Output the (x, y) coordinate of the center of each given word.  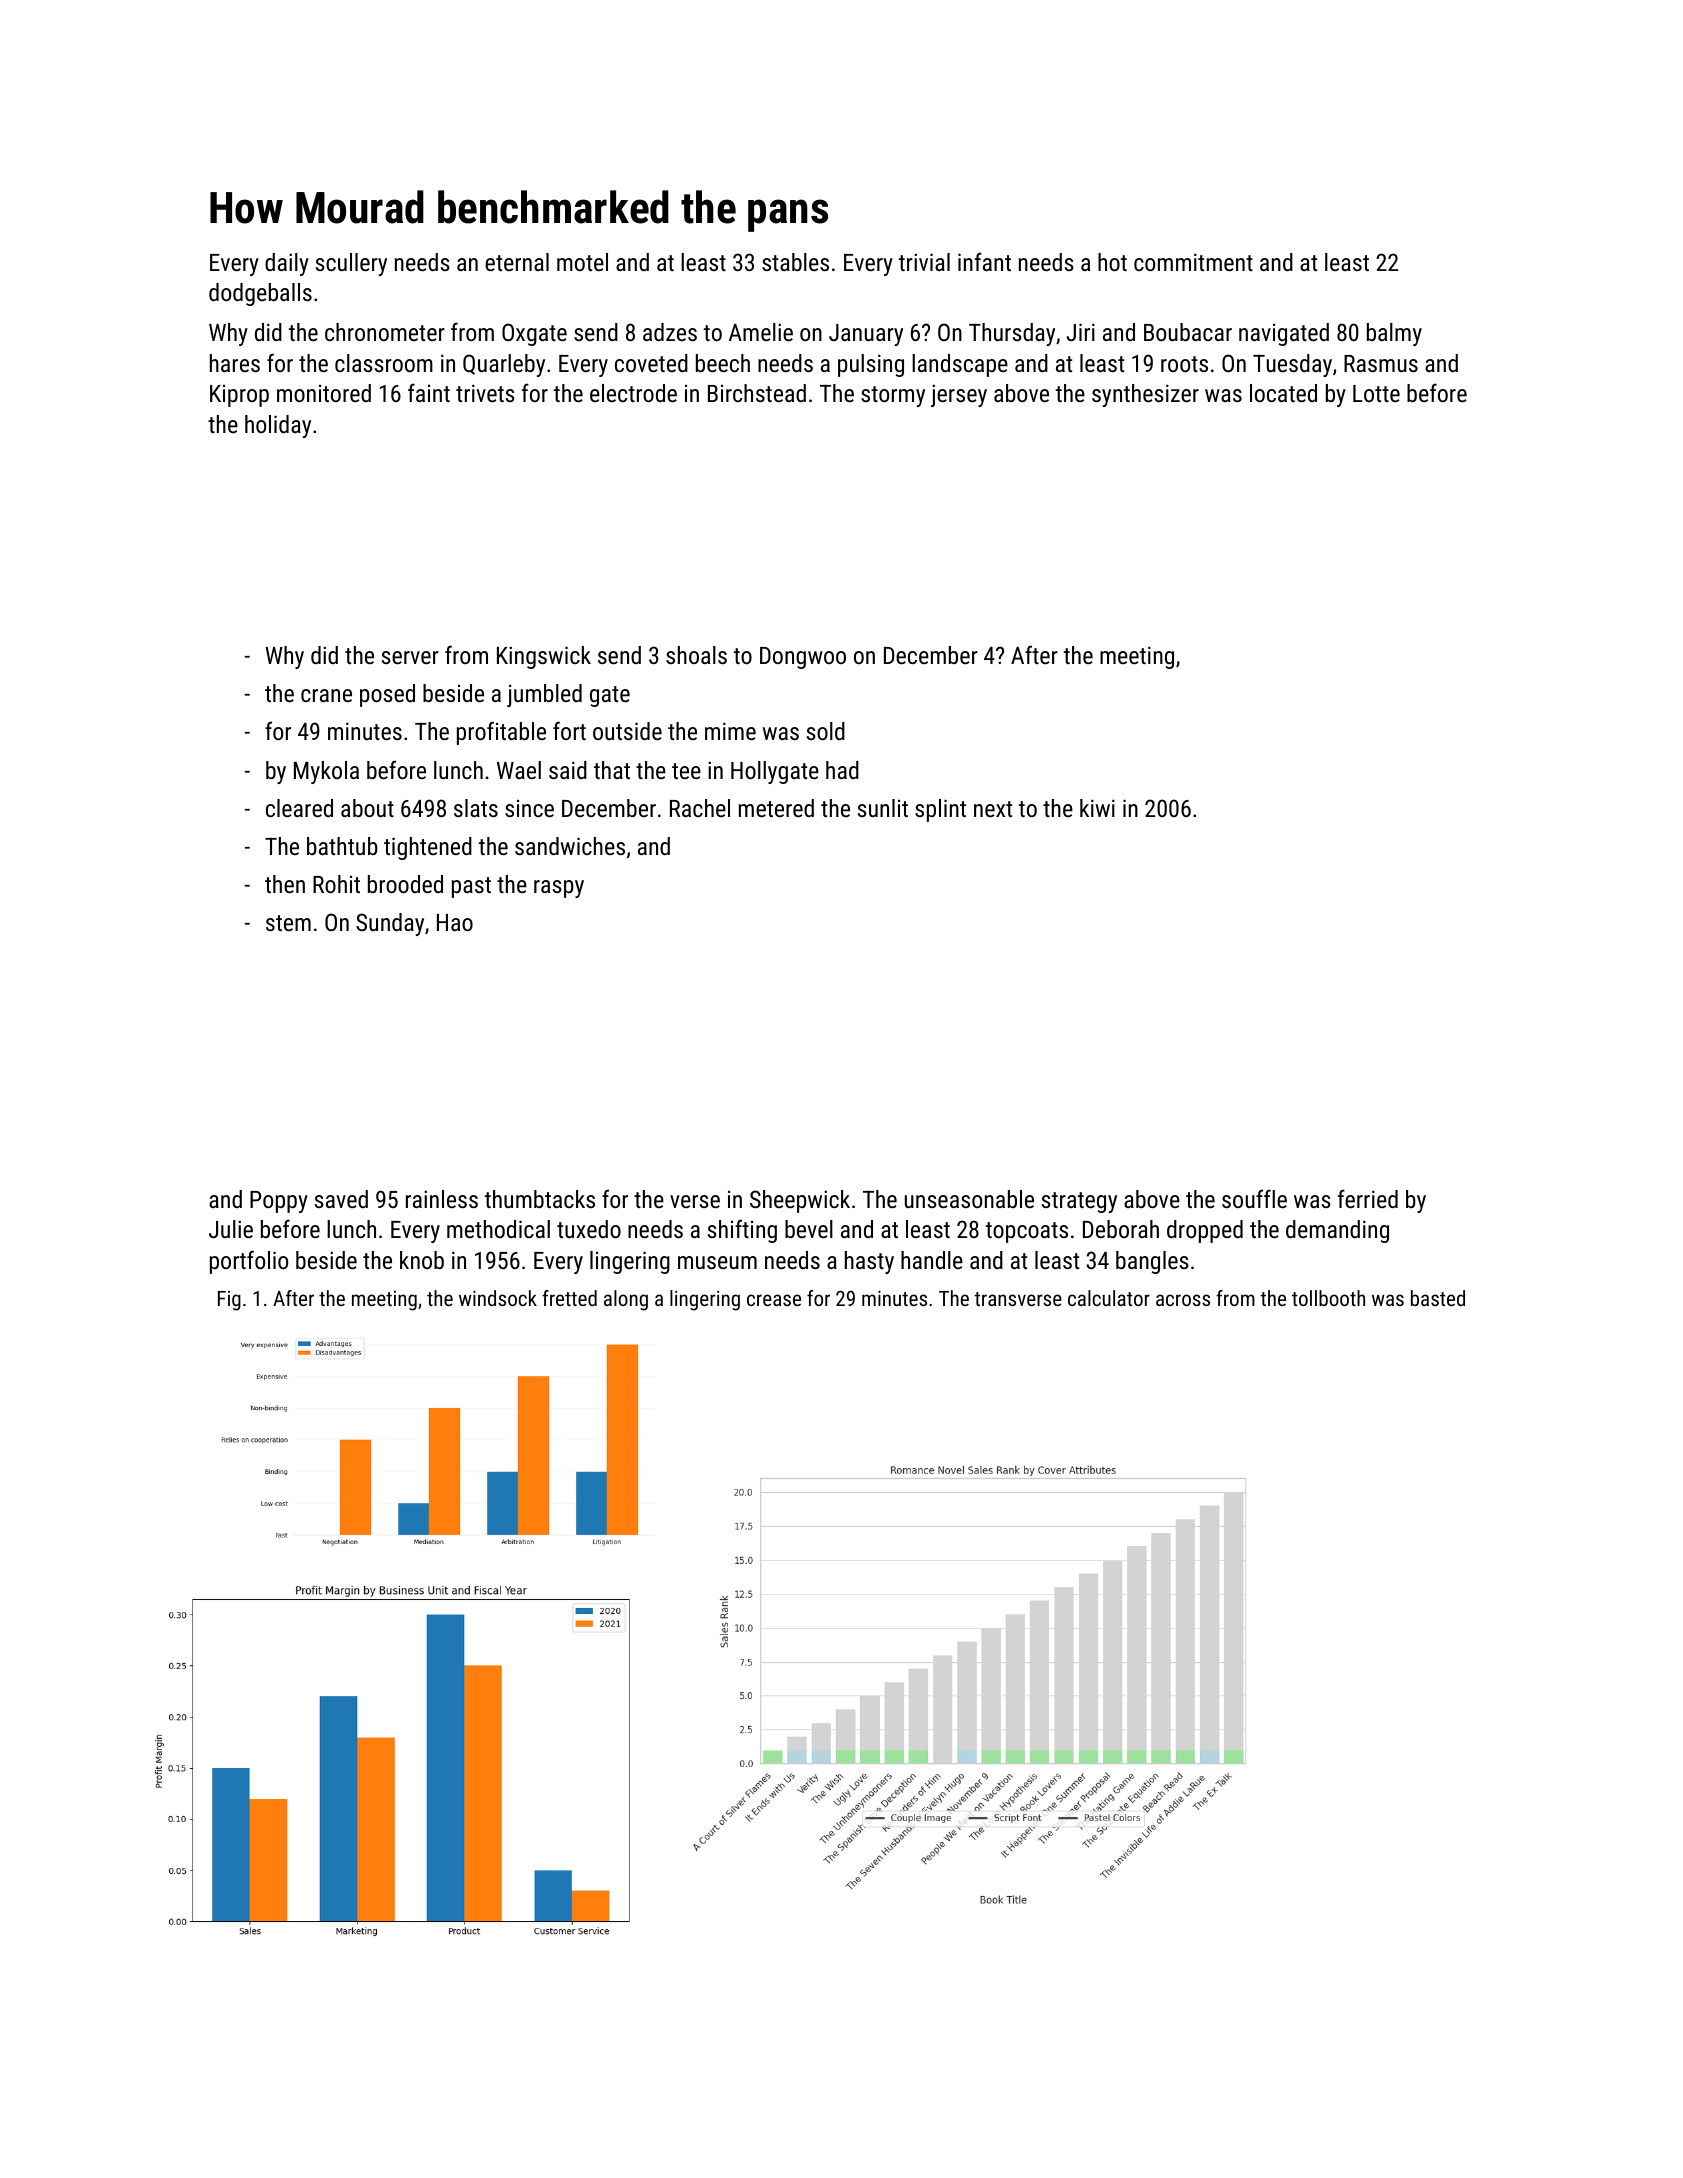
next (993, 809)
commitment (1193, 262)
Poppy (279, 1202)
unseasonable (969, 1199)
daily (287, 264)
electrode (633, 393)
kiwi (1097, 808)
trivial (924, 262)
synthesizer (1145, 395)
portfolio (249, 1262)
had (842, 770)
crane (326, 695)
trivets (485, 393)
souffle (1254, 1198)
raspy (559, 889)
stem (288, 923)
